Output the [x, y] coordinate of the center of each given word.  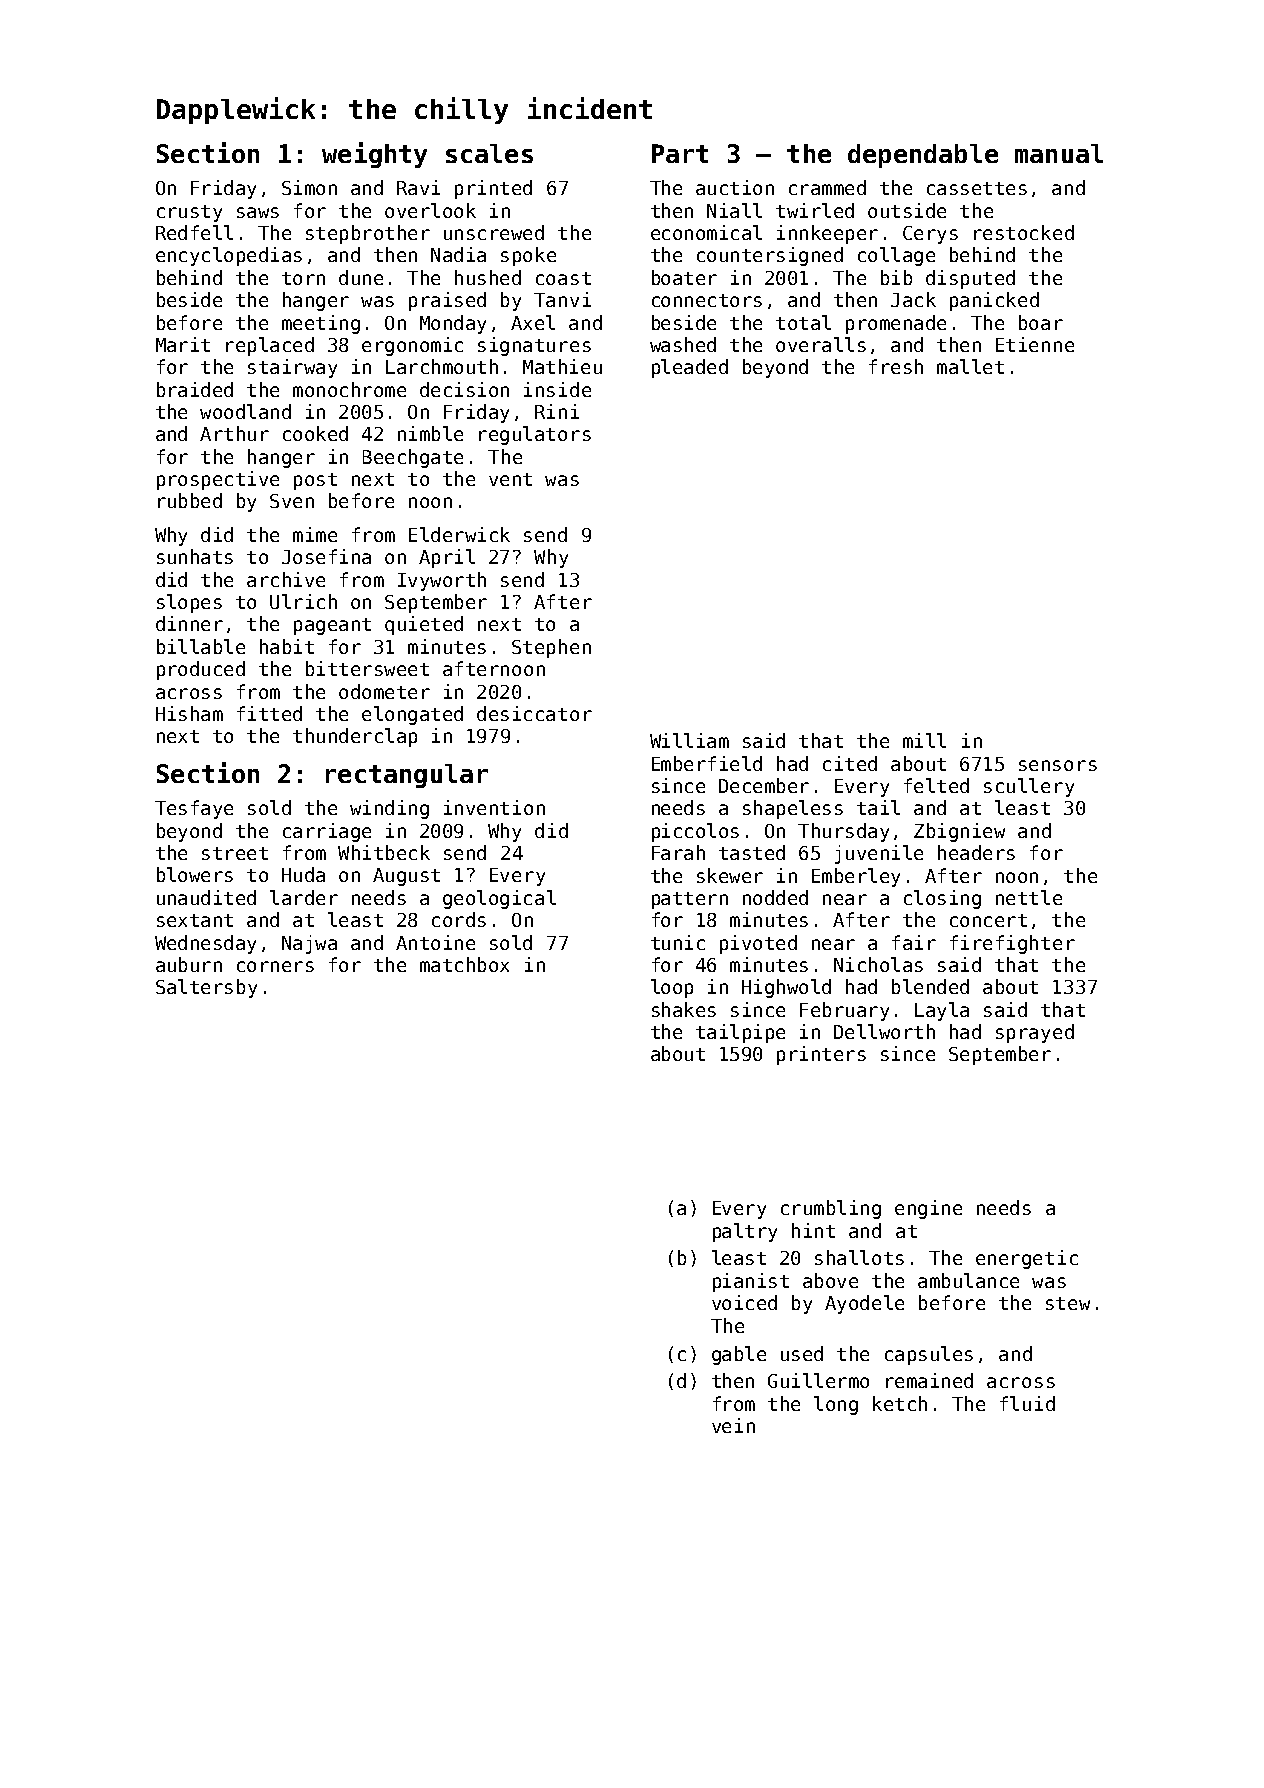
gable [739, 1355]
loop [672, 988]
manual [1059, 153]
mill [924, 740]
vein [733, 1425]
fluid [1027, 1403]
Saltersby [206, 988]
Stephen [551, 648]
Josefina [326, 556]
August [406, 877]
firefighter [1012, 944]
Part [680, 153]
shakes [684, 1009]
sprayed [1035, 1033]
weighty [374, 155]
